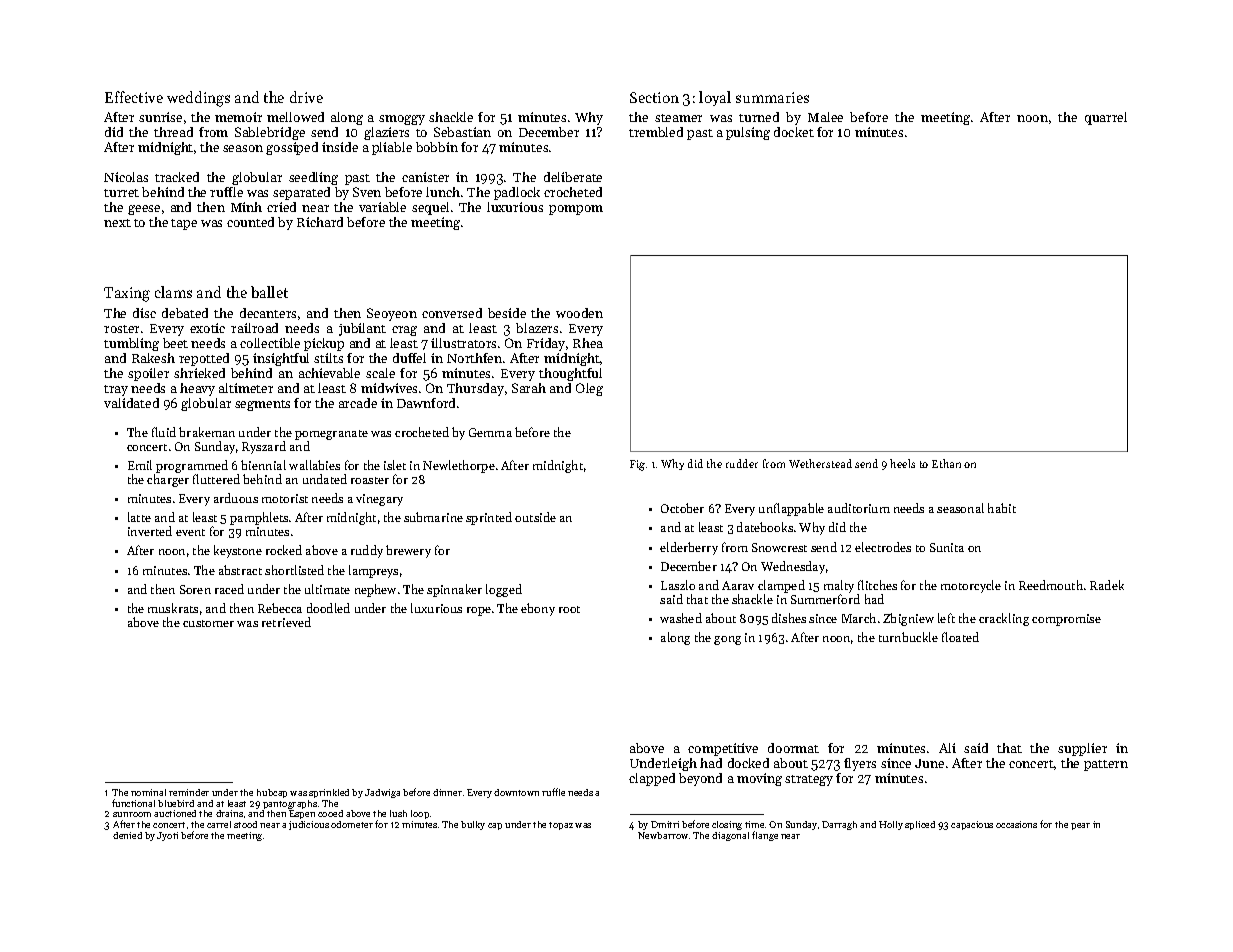 Image resolution: width=1233 pixels, height=952 pixels. Describe the element at coordinates (946, 463) in the page. I see `Ethan` at that location.
